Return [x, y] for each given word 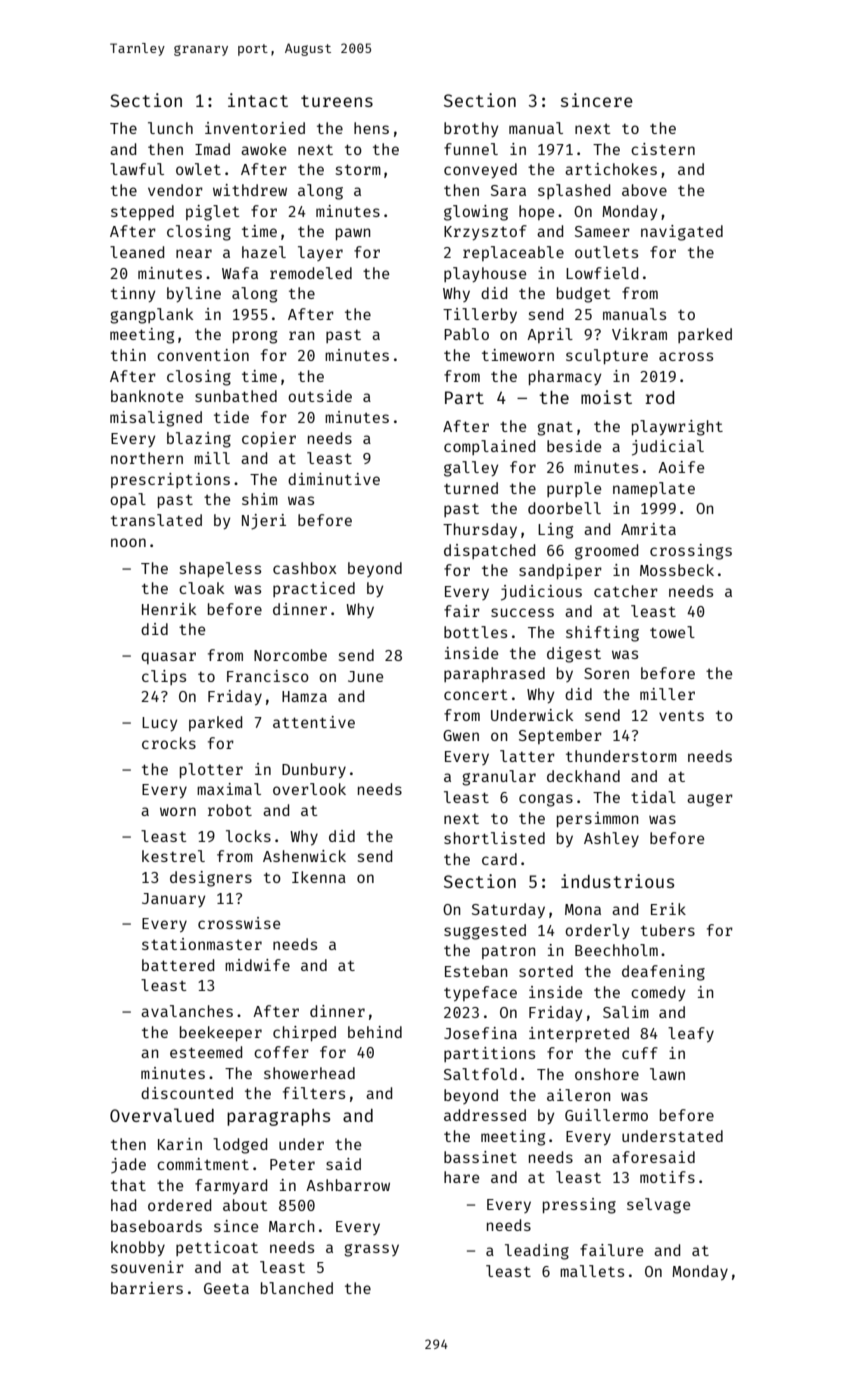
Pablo [466, 334]
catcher [626, 591]
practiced [314, 589]
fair [462, 611]
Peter [292, 1164]
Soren [606, 673]
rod [659, 397]
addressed [485, 1115]
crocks [169, 743]
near [194, 253]
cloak [201, 588]
